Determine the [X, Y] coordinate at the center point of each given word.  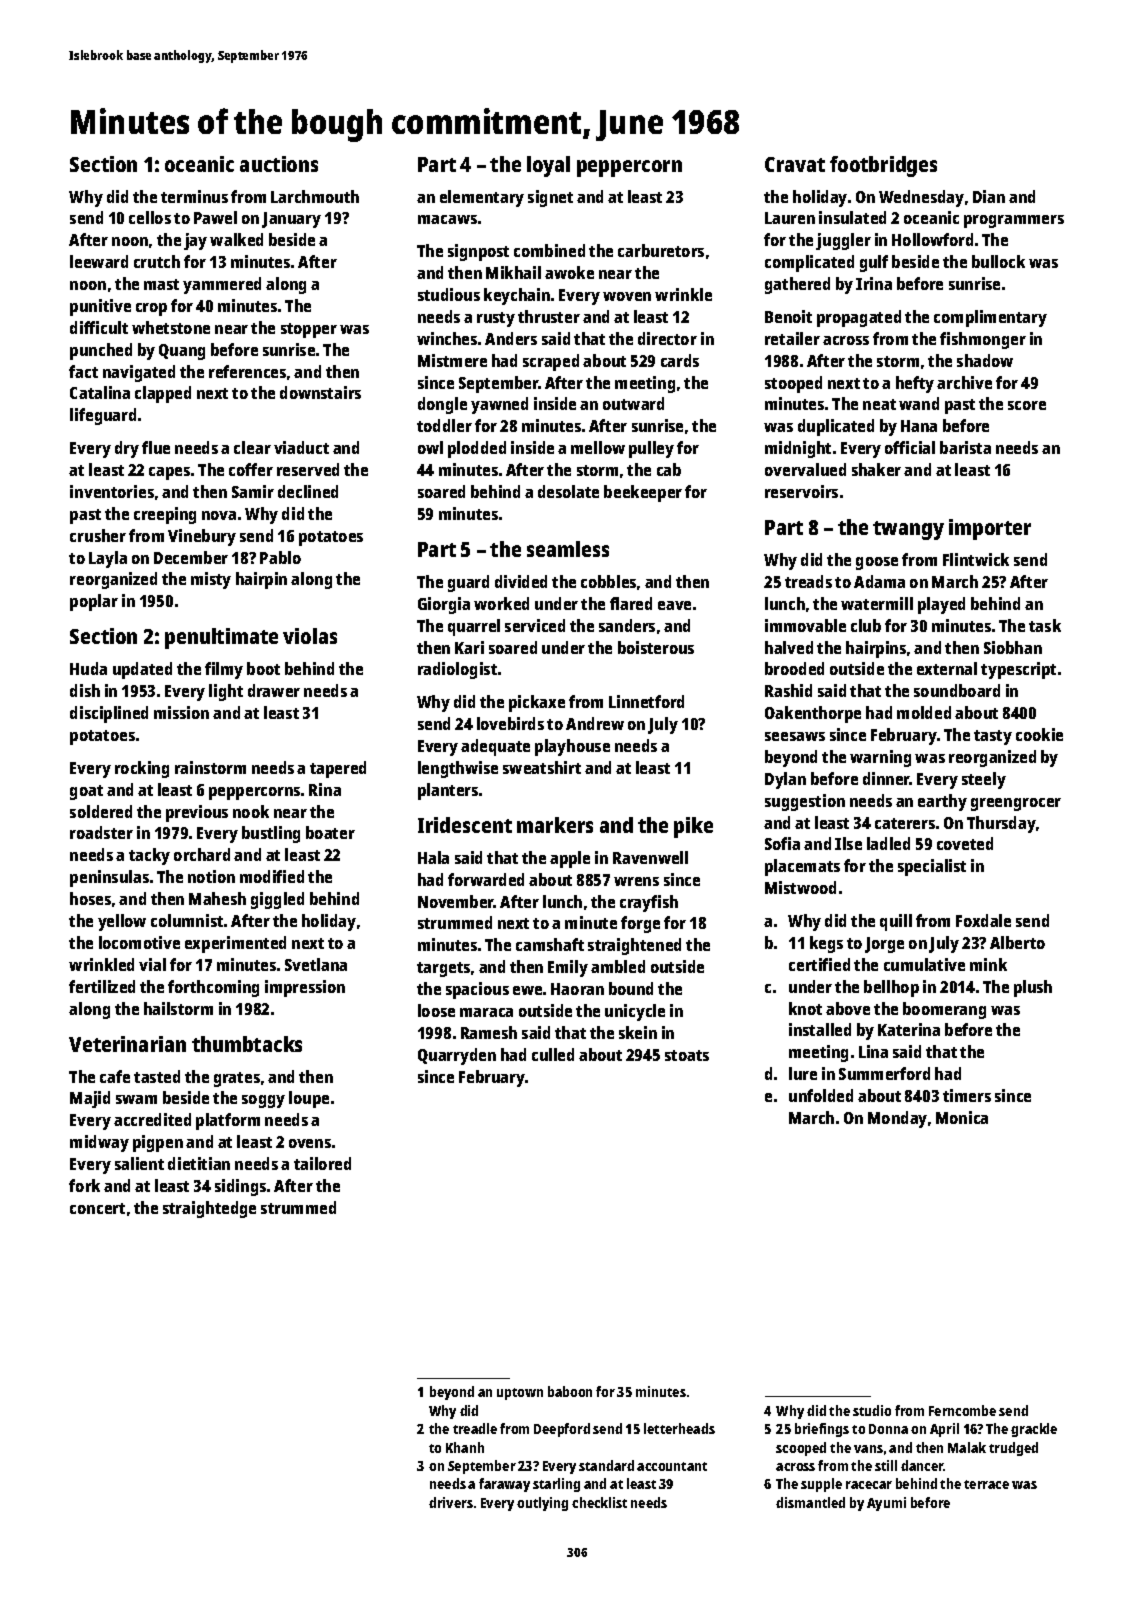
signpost [478, 252]
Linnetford [646, 701]
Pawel [215, 217]
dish [85, 690]
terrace [986, 1484]
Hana [919, 426]
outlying [542, 1504]
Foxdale [983, 920]
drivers [451, 1502]
